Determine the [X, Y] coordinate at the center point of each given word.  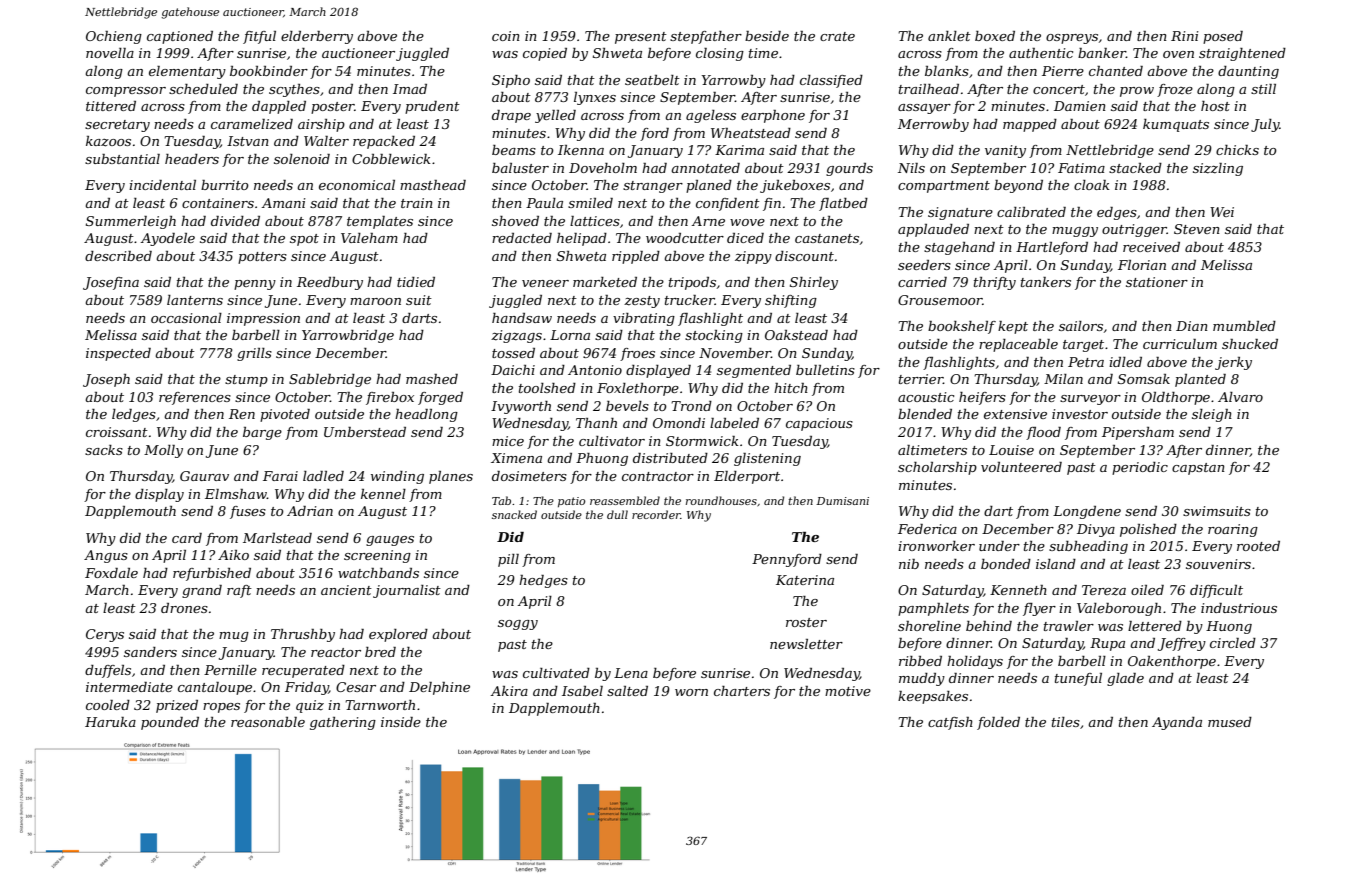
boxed [995, 36]
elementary [187, 72]
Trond [691, 406]
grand [202, 591]
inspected [118, 354]
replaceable [1018, 345]
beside [767, 36]
